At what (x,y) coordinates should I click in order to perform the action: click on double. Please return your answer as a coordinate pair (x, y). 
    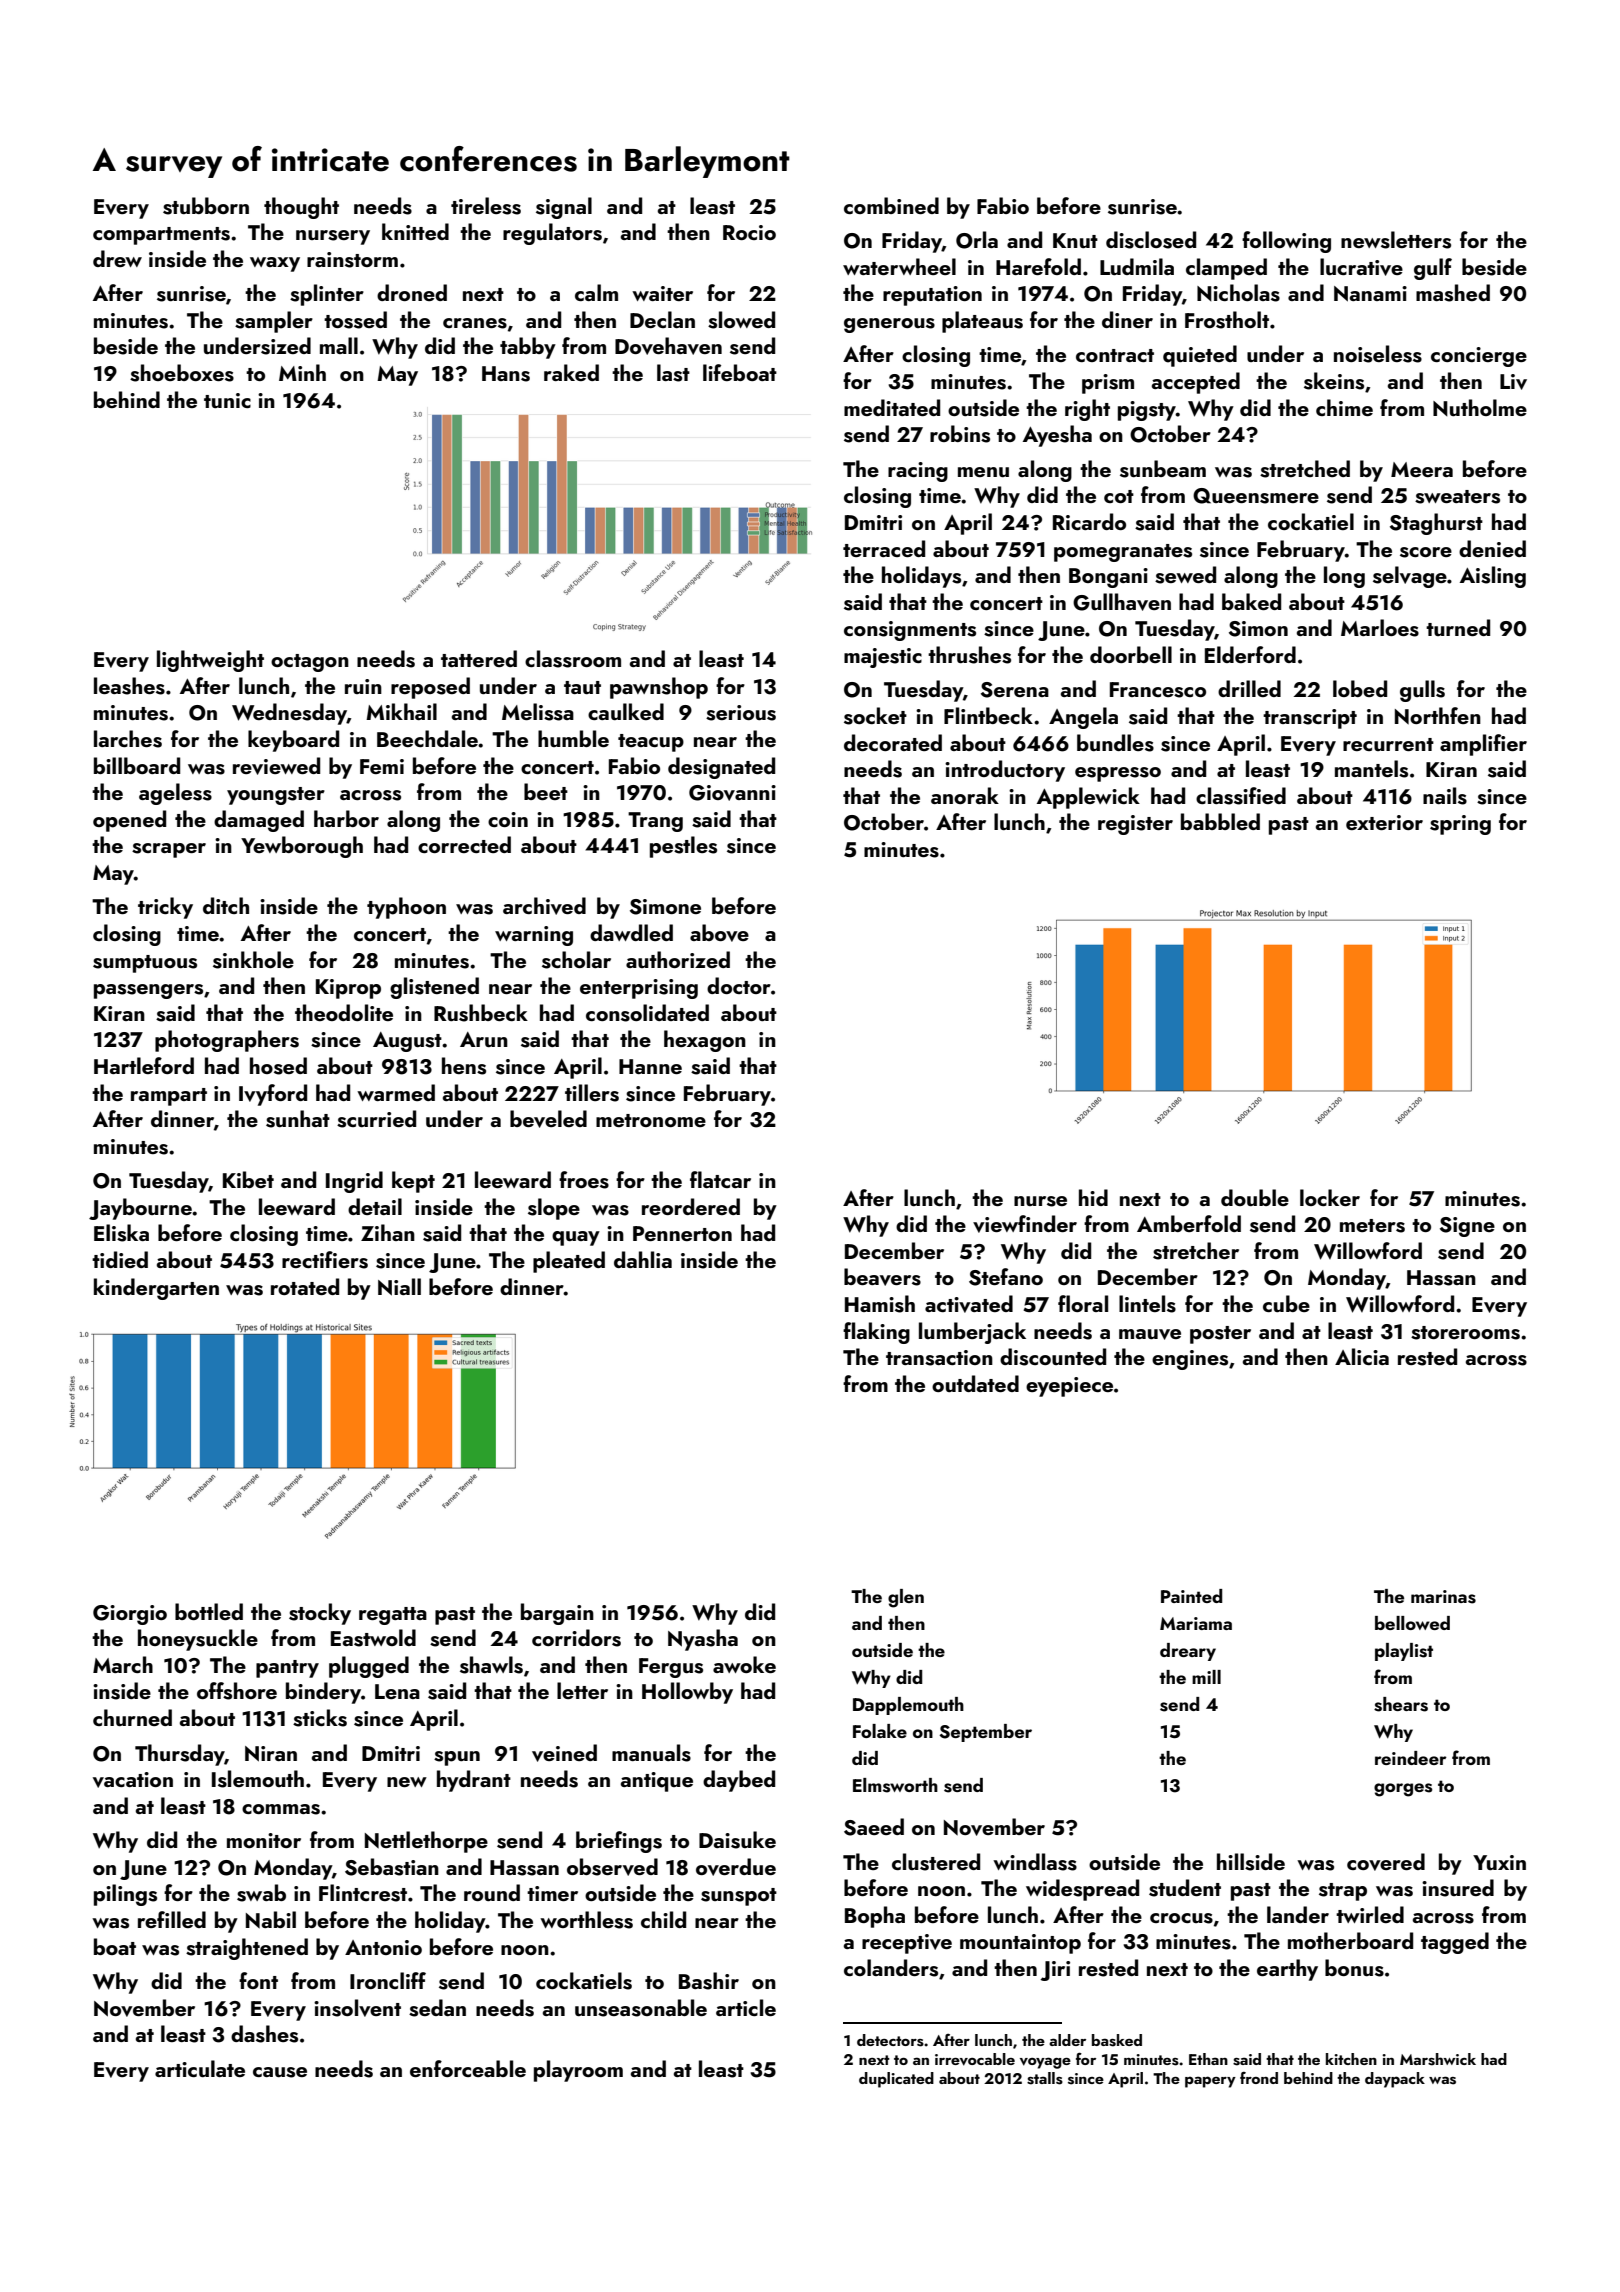
    Looking at the image, I should click on (1255, 1197).
